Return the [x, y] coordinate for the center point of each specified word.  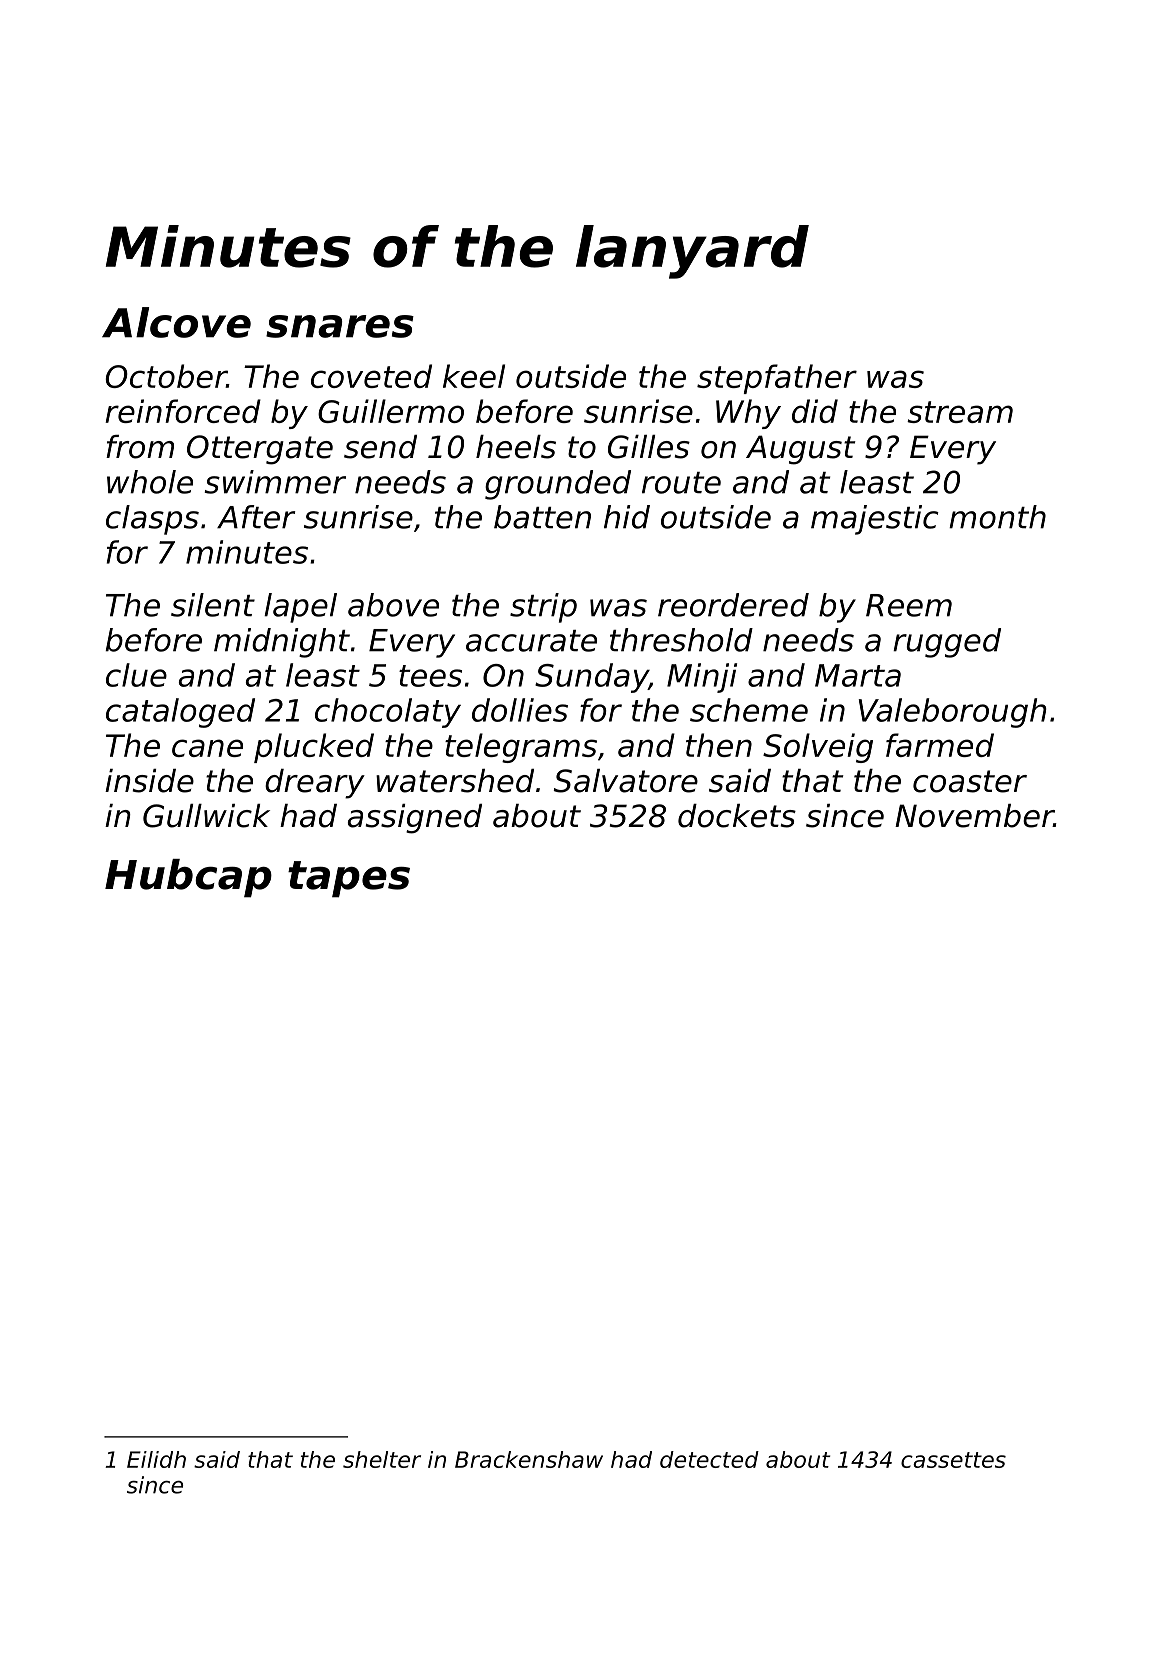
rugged [947, 643]
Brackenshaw [529, 1459]
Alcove [176, 322]
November [974, 816]
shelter [382, 1459]
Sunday [592, 678]
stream [960, 412]
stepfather [777, 379]
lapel [300, 608]
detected [709, 1459]
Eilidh [156, 1459]
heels [516, 447]
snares [340, 326]
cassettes [953, 1460]
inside [149, 781]
